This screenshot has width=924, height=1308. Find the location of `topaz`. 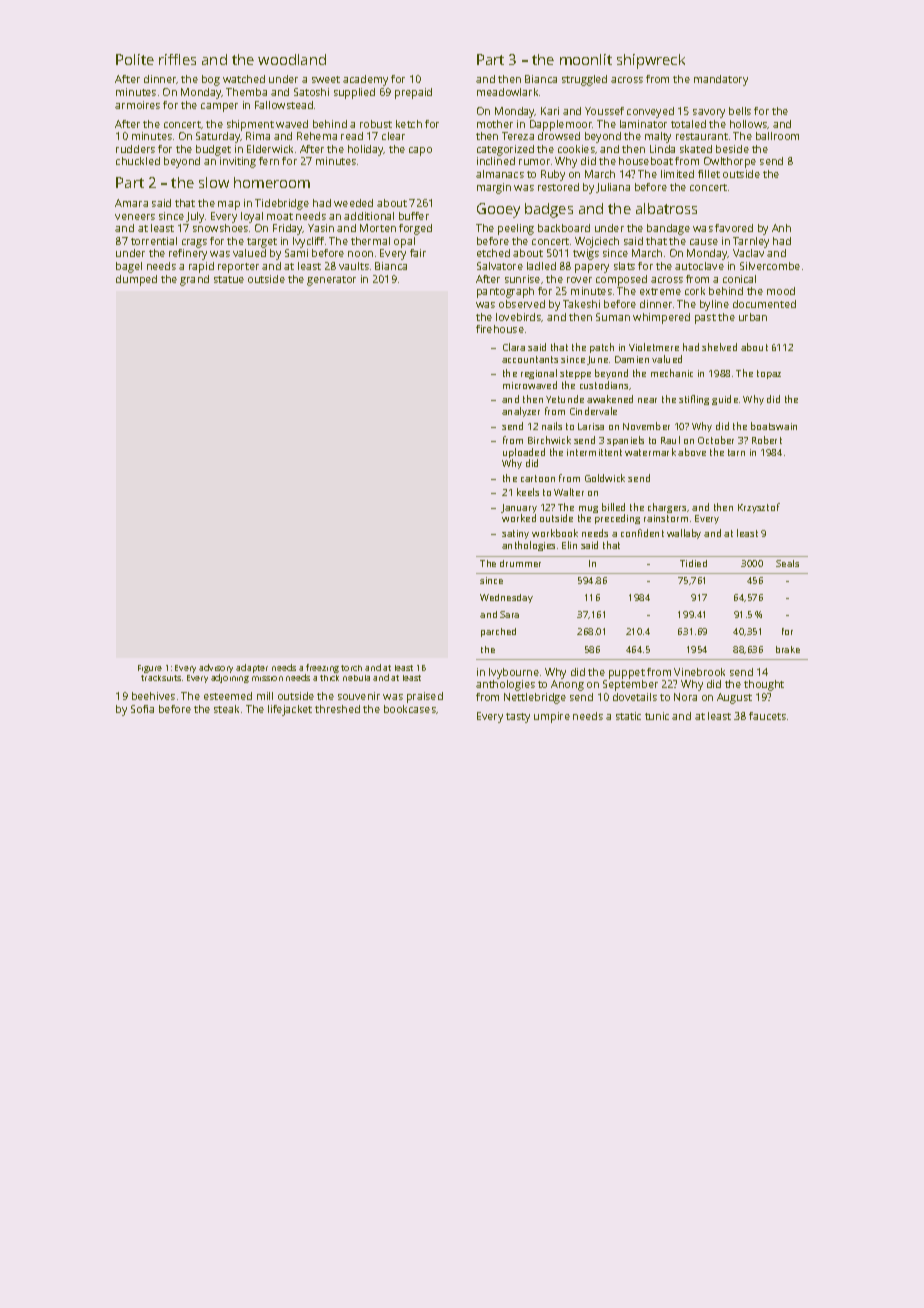

topaz is located at coordinates (769, 374).
